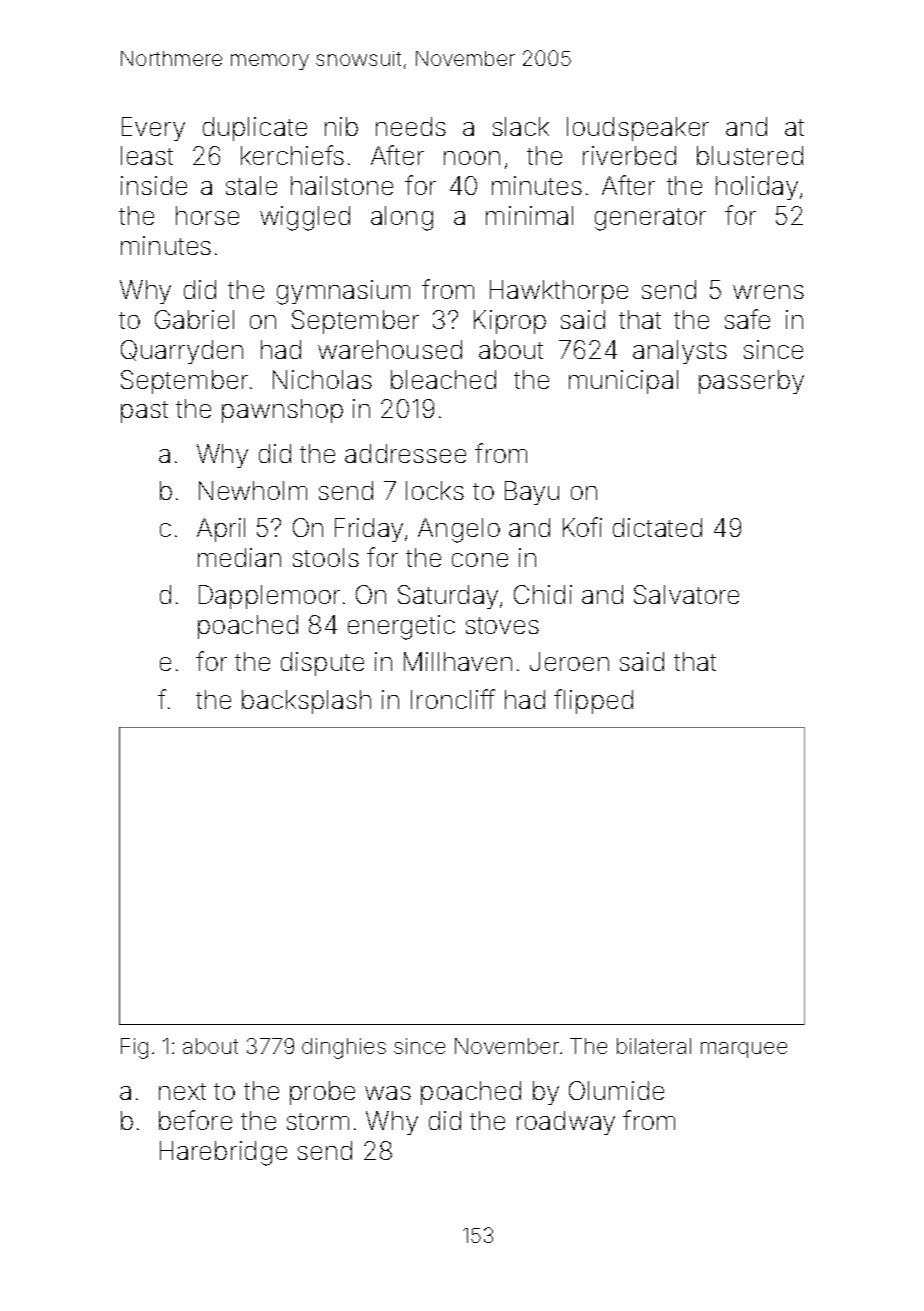 This page has width=924, height=1311. Describe the element at coordinates (751, 382) in the page. I see `passerby` at that location.
